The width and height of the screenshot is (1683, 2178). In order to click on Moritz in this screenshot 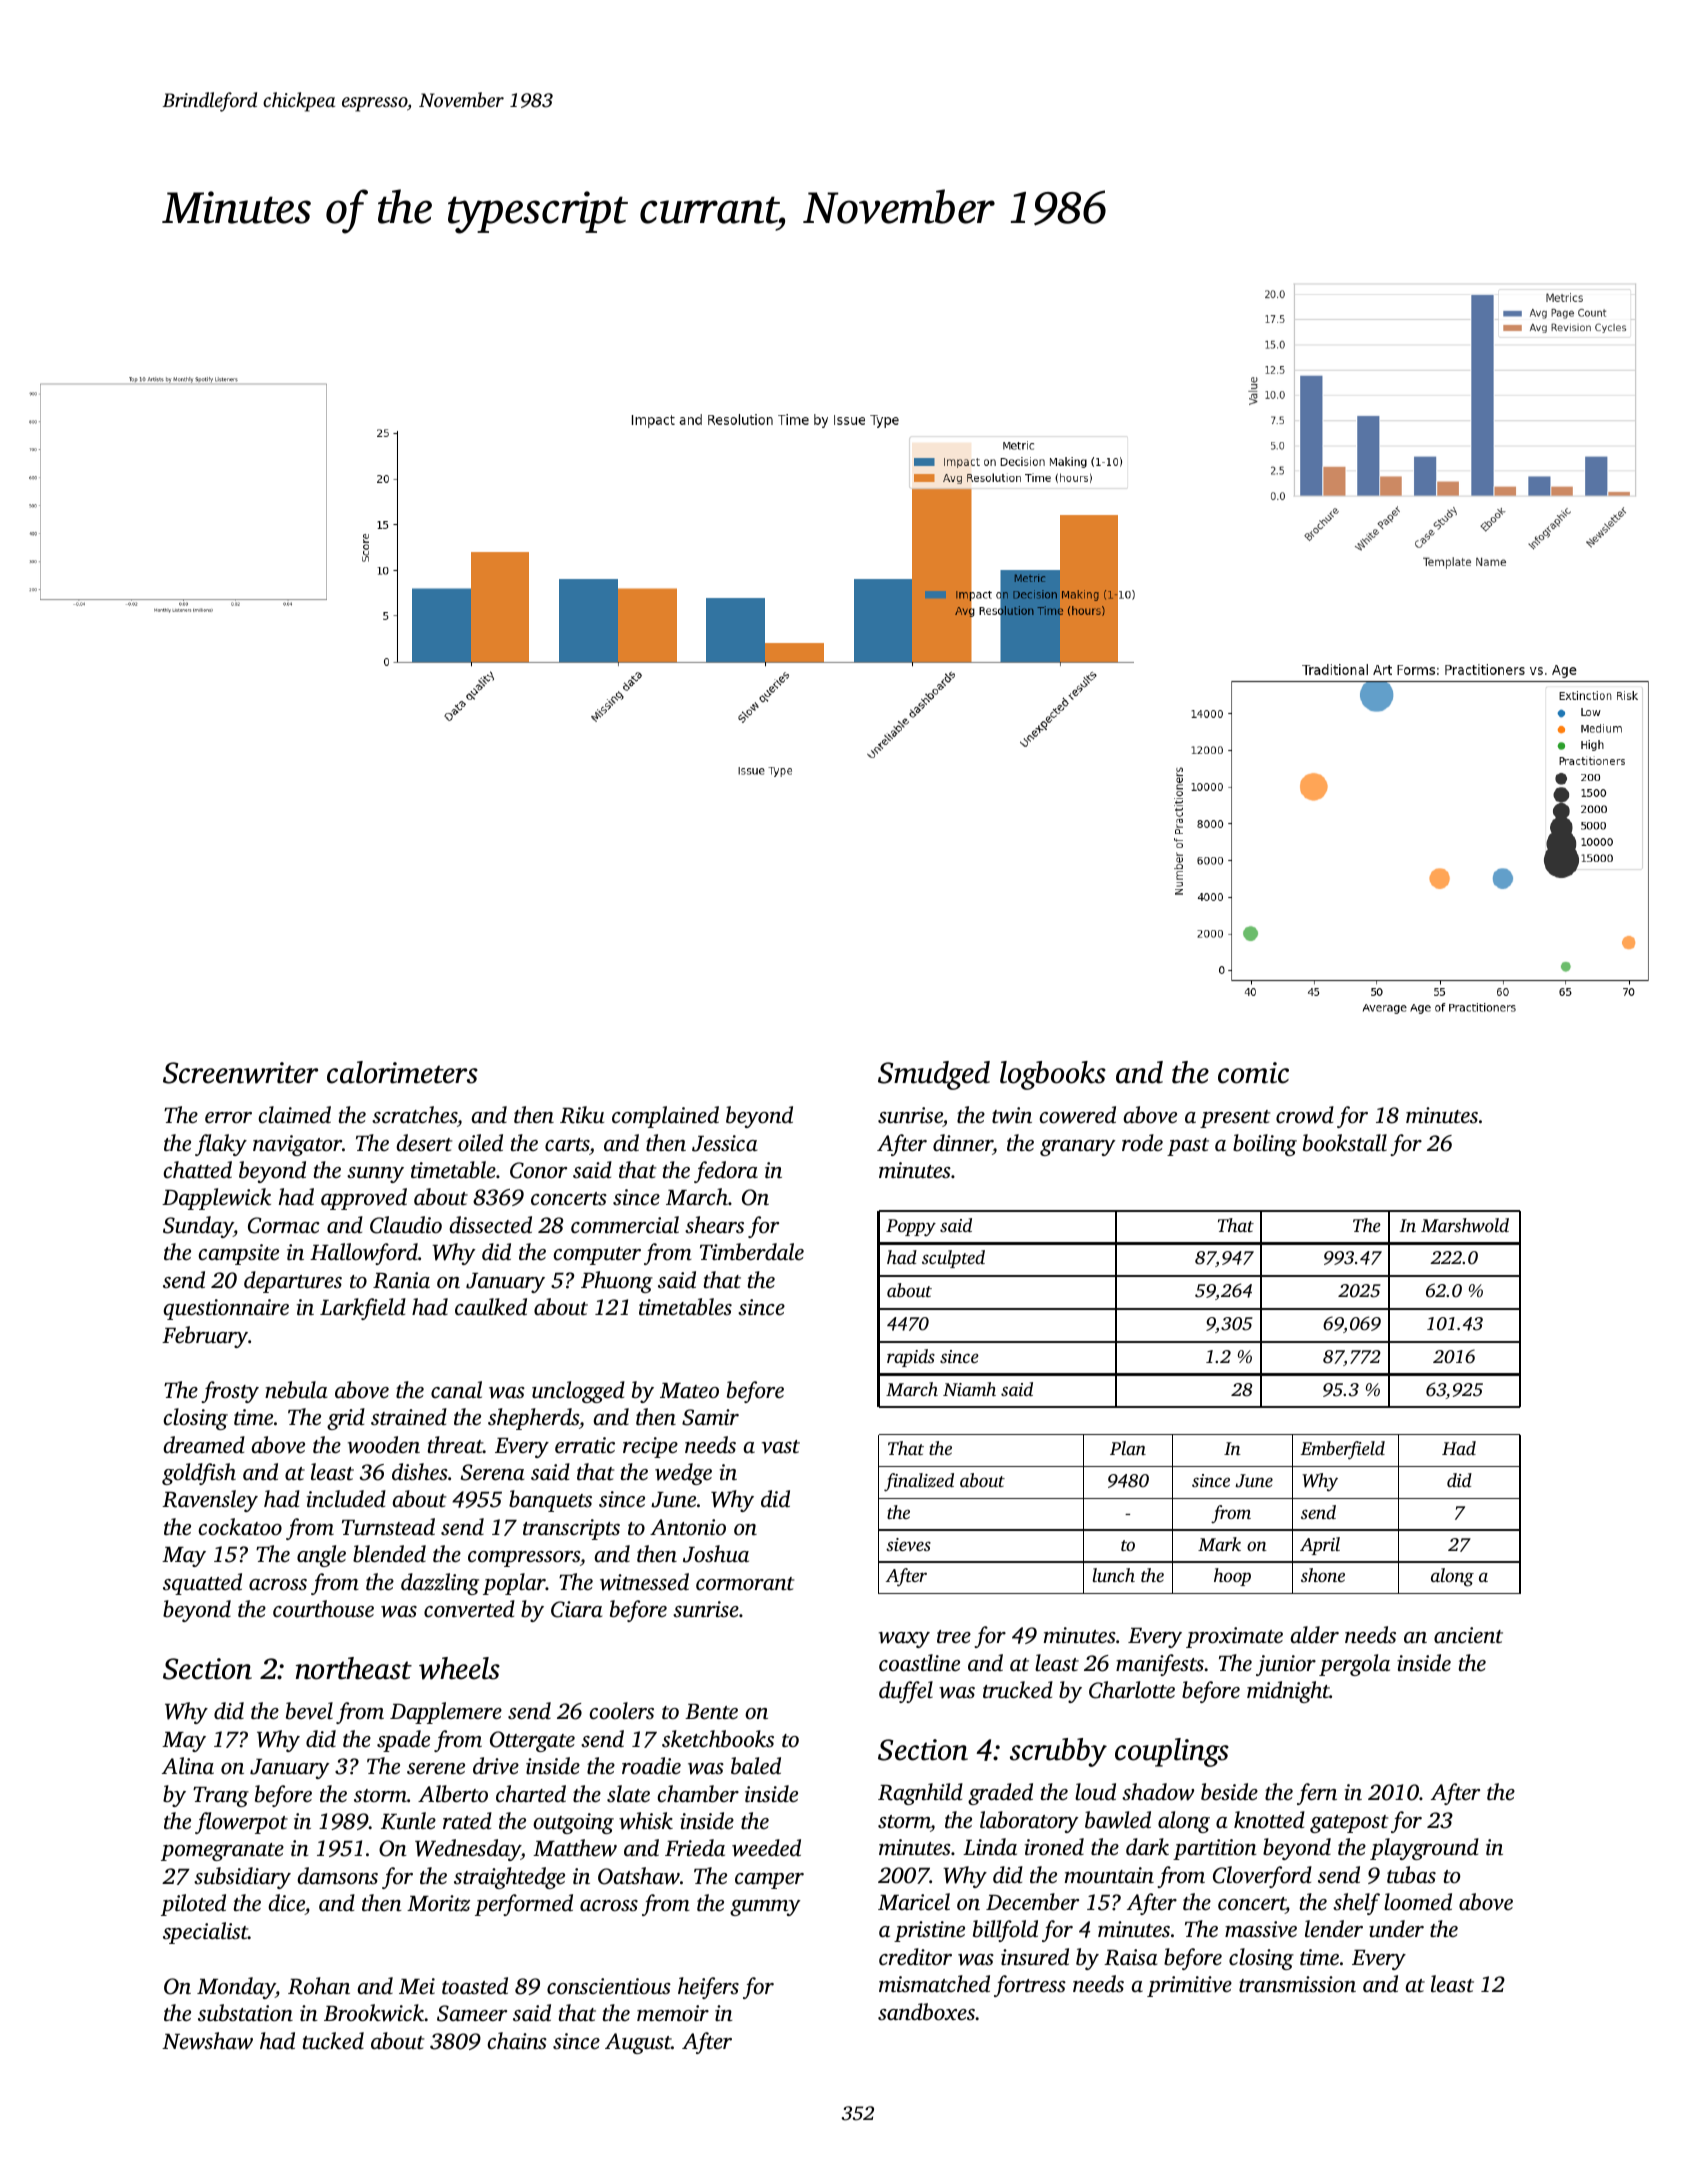, I will do `click(438, 1903)`.
